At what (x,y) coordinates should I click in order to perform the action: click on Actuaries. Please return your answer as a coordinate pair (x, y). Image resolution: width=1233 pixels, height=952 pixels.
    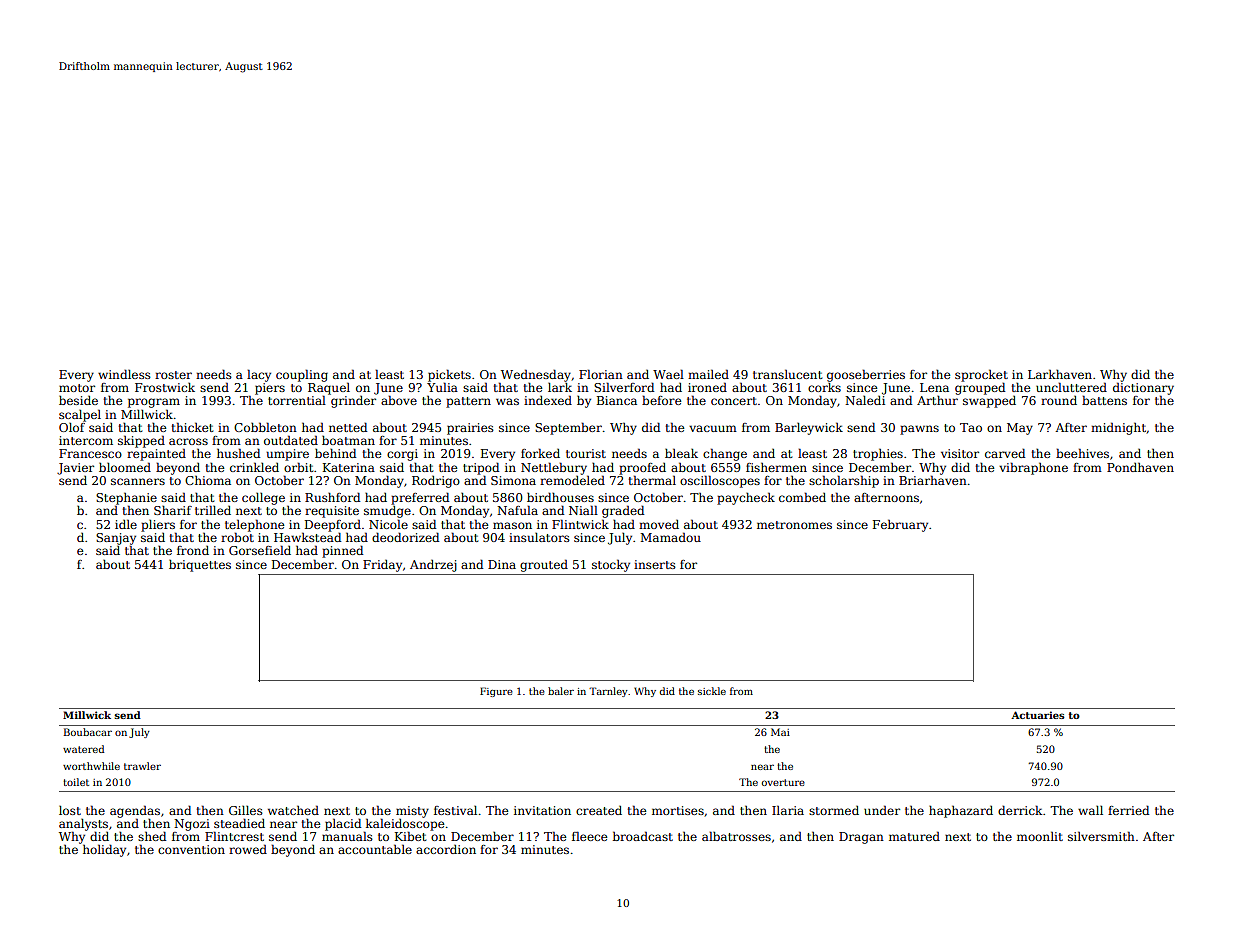
    Looking at the image, I should click on (1038, 715).
